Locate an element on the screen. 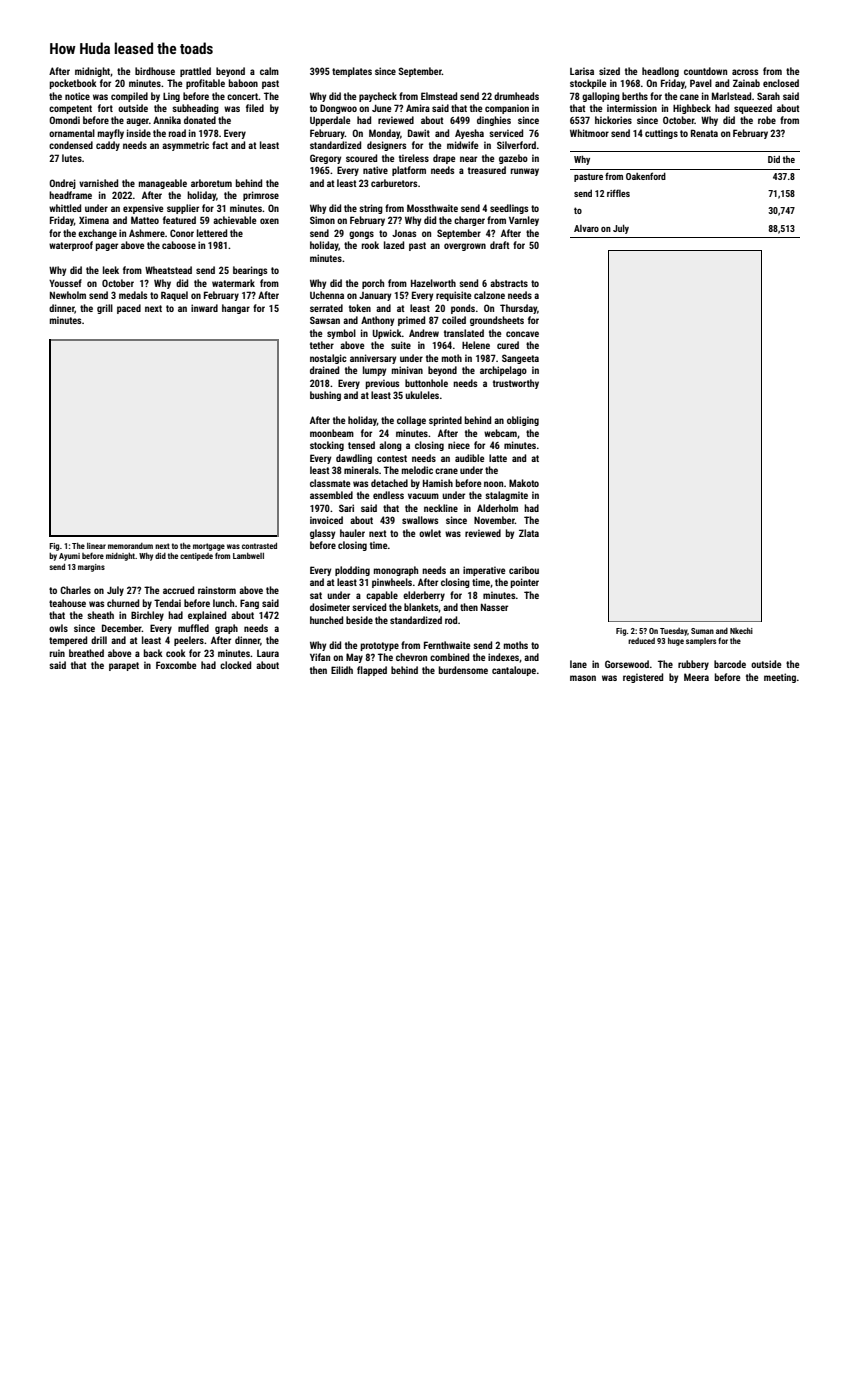 Image resolution: width=849 pixels, height=1400 pixels. Sangeeta is located at coordinates (520, 359).
